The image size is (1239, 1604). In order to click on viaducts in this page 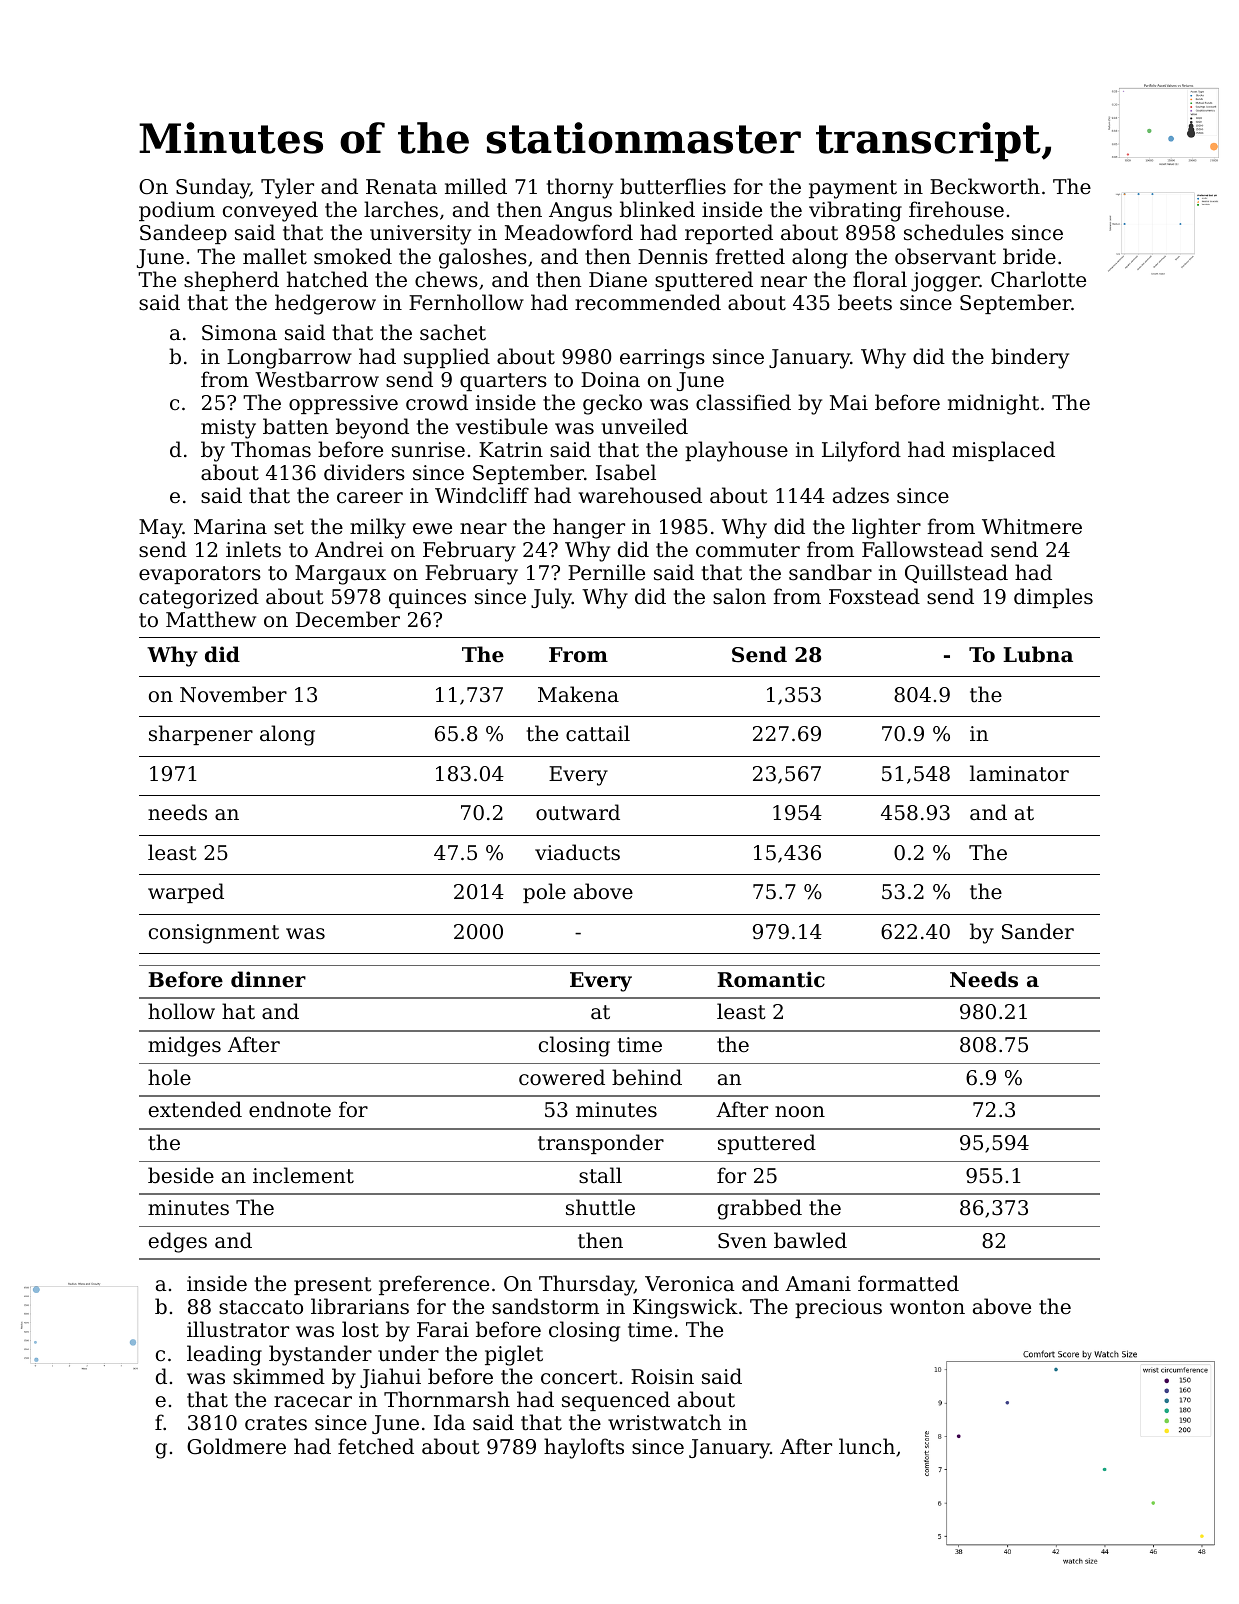, I will do `click(577, 852)`.
